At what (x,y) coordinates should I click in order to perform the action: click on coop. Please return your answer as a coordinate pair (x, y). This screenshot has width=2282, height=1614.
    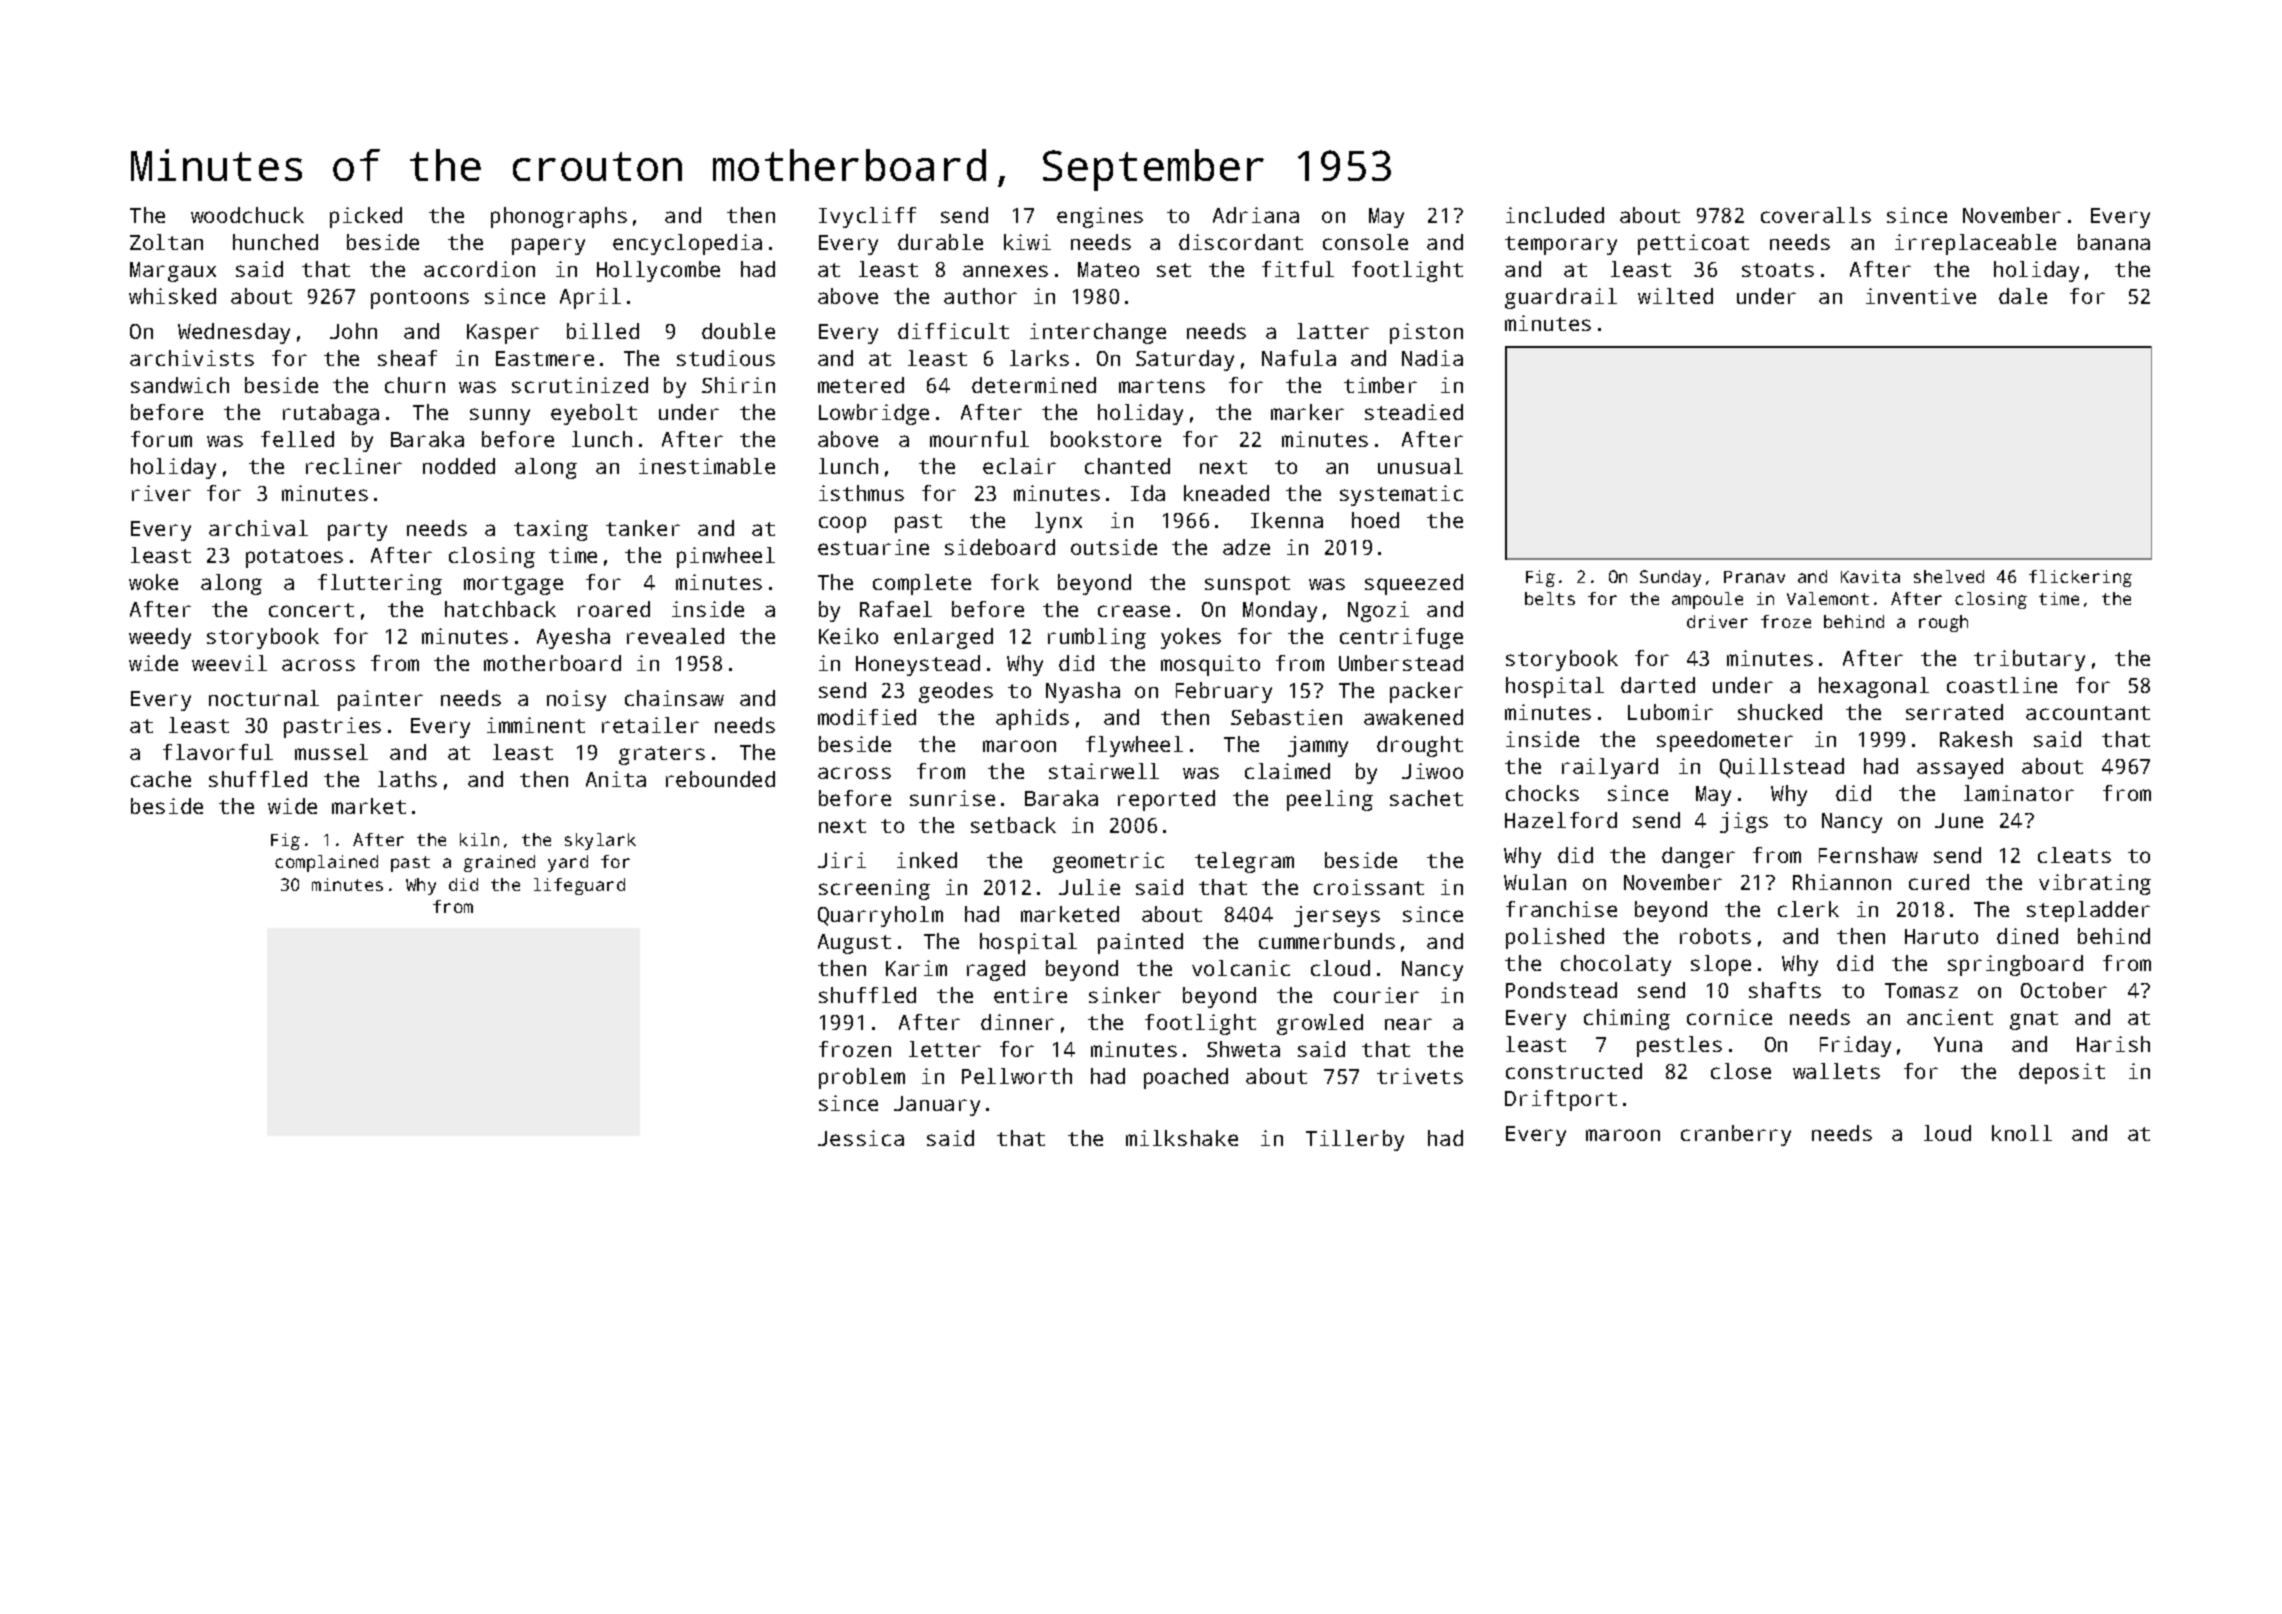
    Looking at the image, I should click on (842, 524).
